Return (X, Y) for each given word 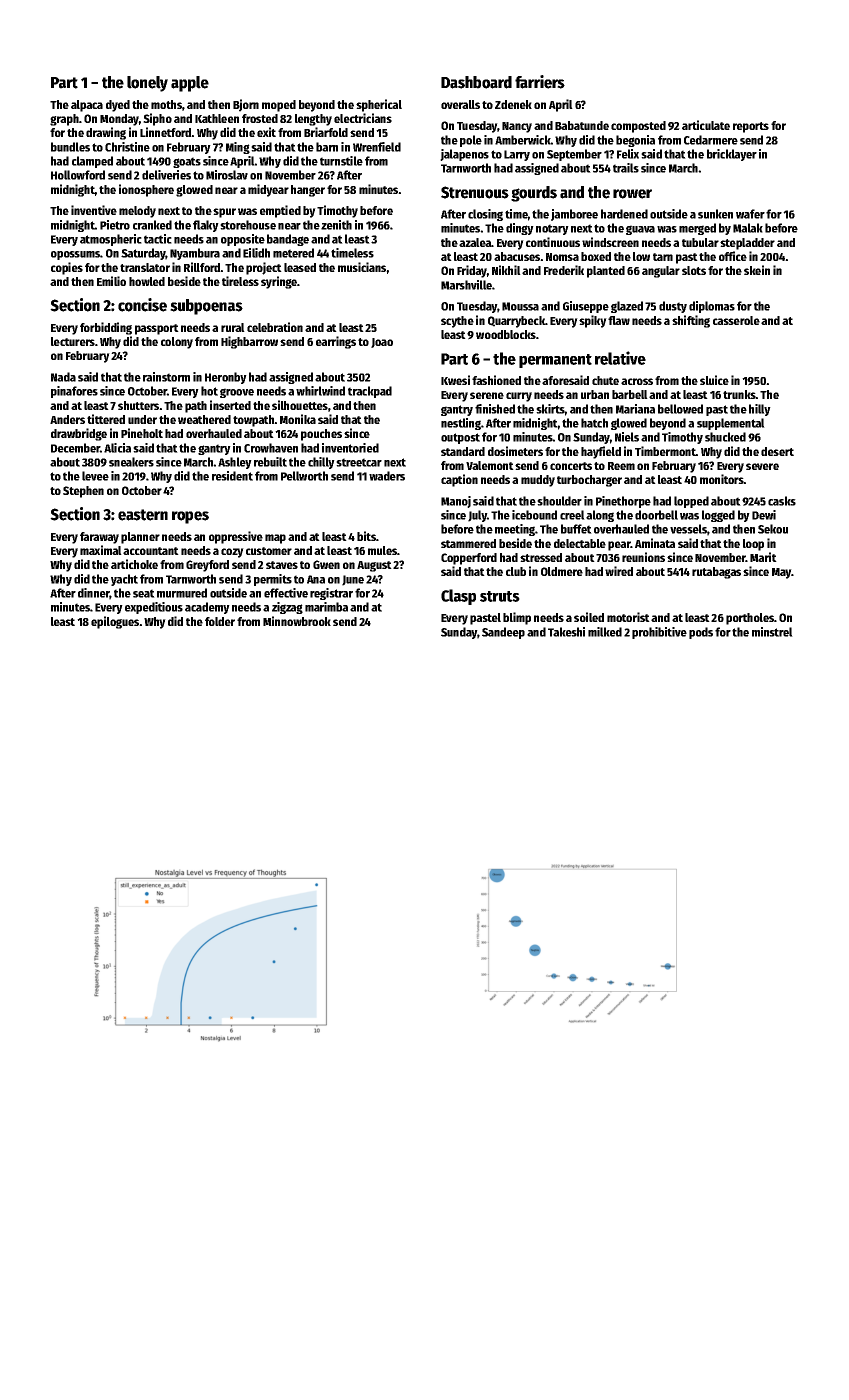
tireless (240, 281)
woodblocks (506, 334)
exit (266, 132)
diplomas (712, 307)
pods (701, 633)
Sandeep (503, 633)
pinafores (74, 392)
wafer (750, 214)
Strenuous (475, 192)
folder (220, 621)
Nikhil (506, 270)
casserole (736, 320)
